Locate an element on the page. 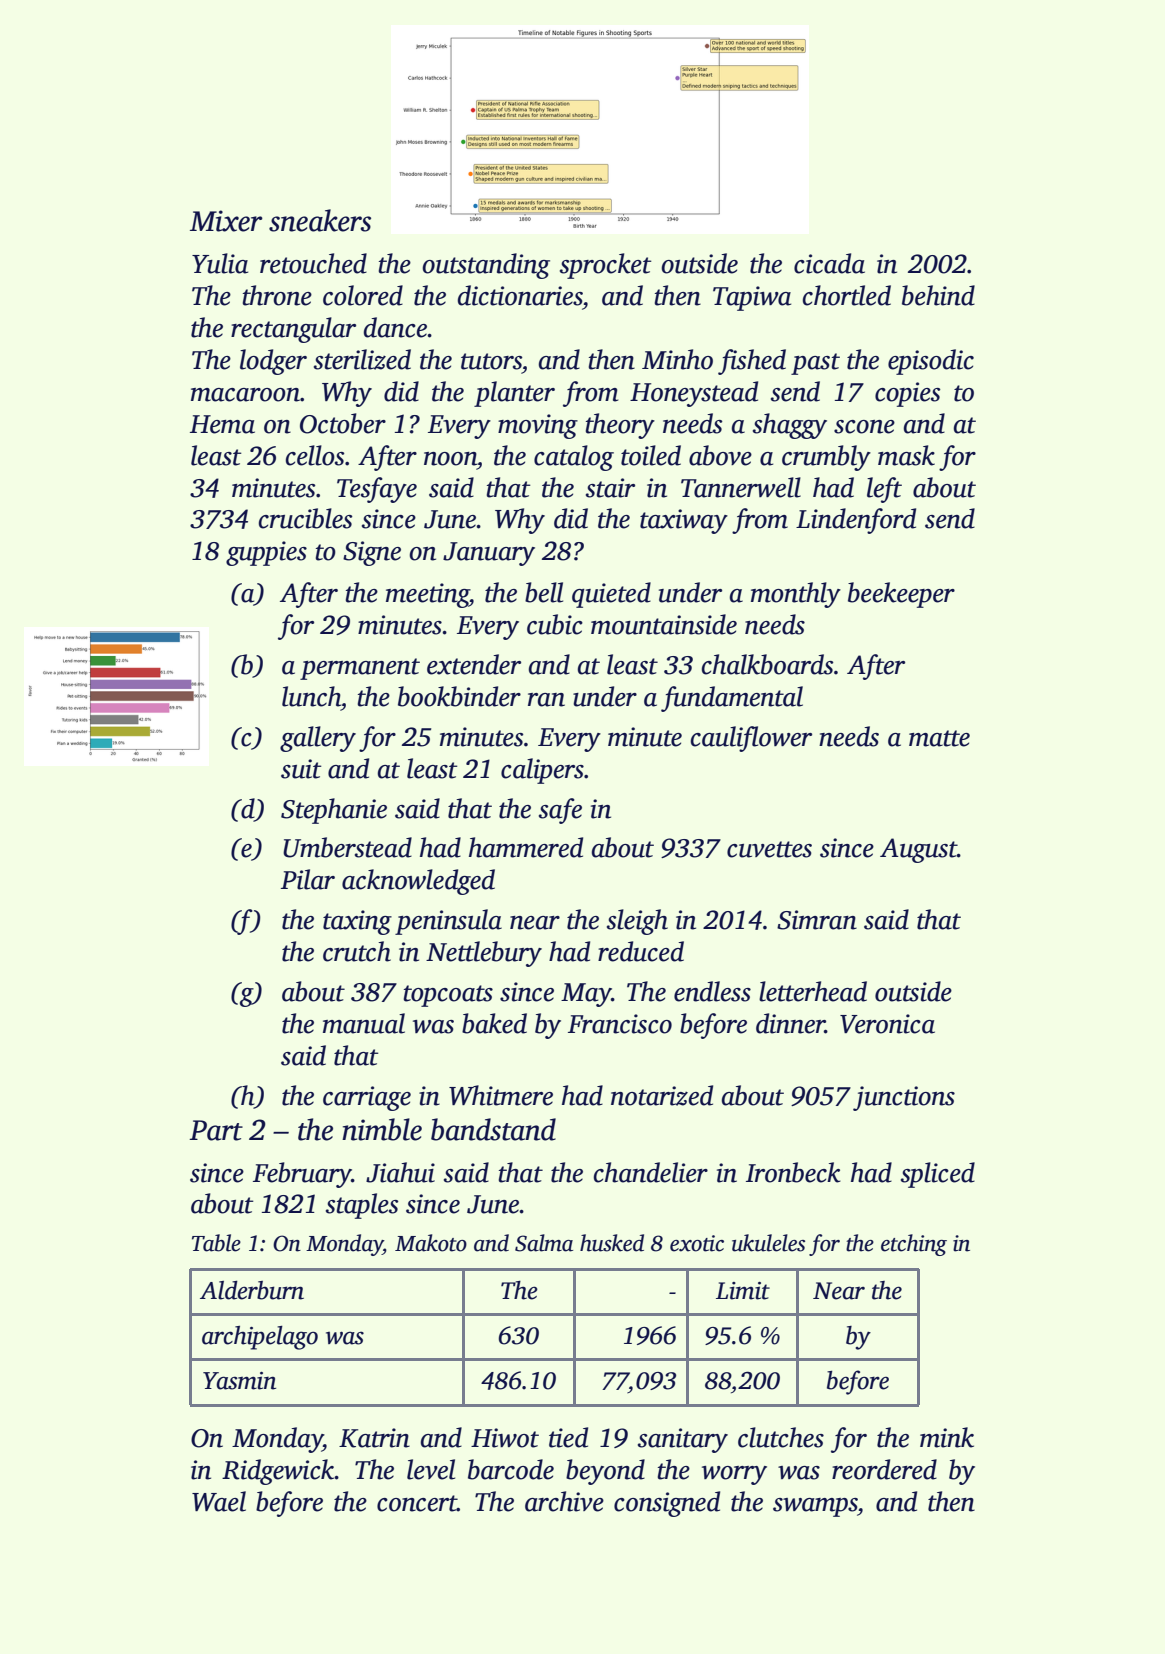  letterhead is located at coordinates (813, 991).
